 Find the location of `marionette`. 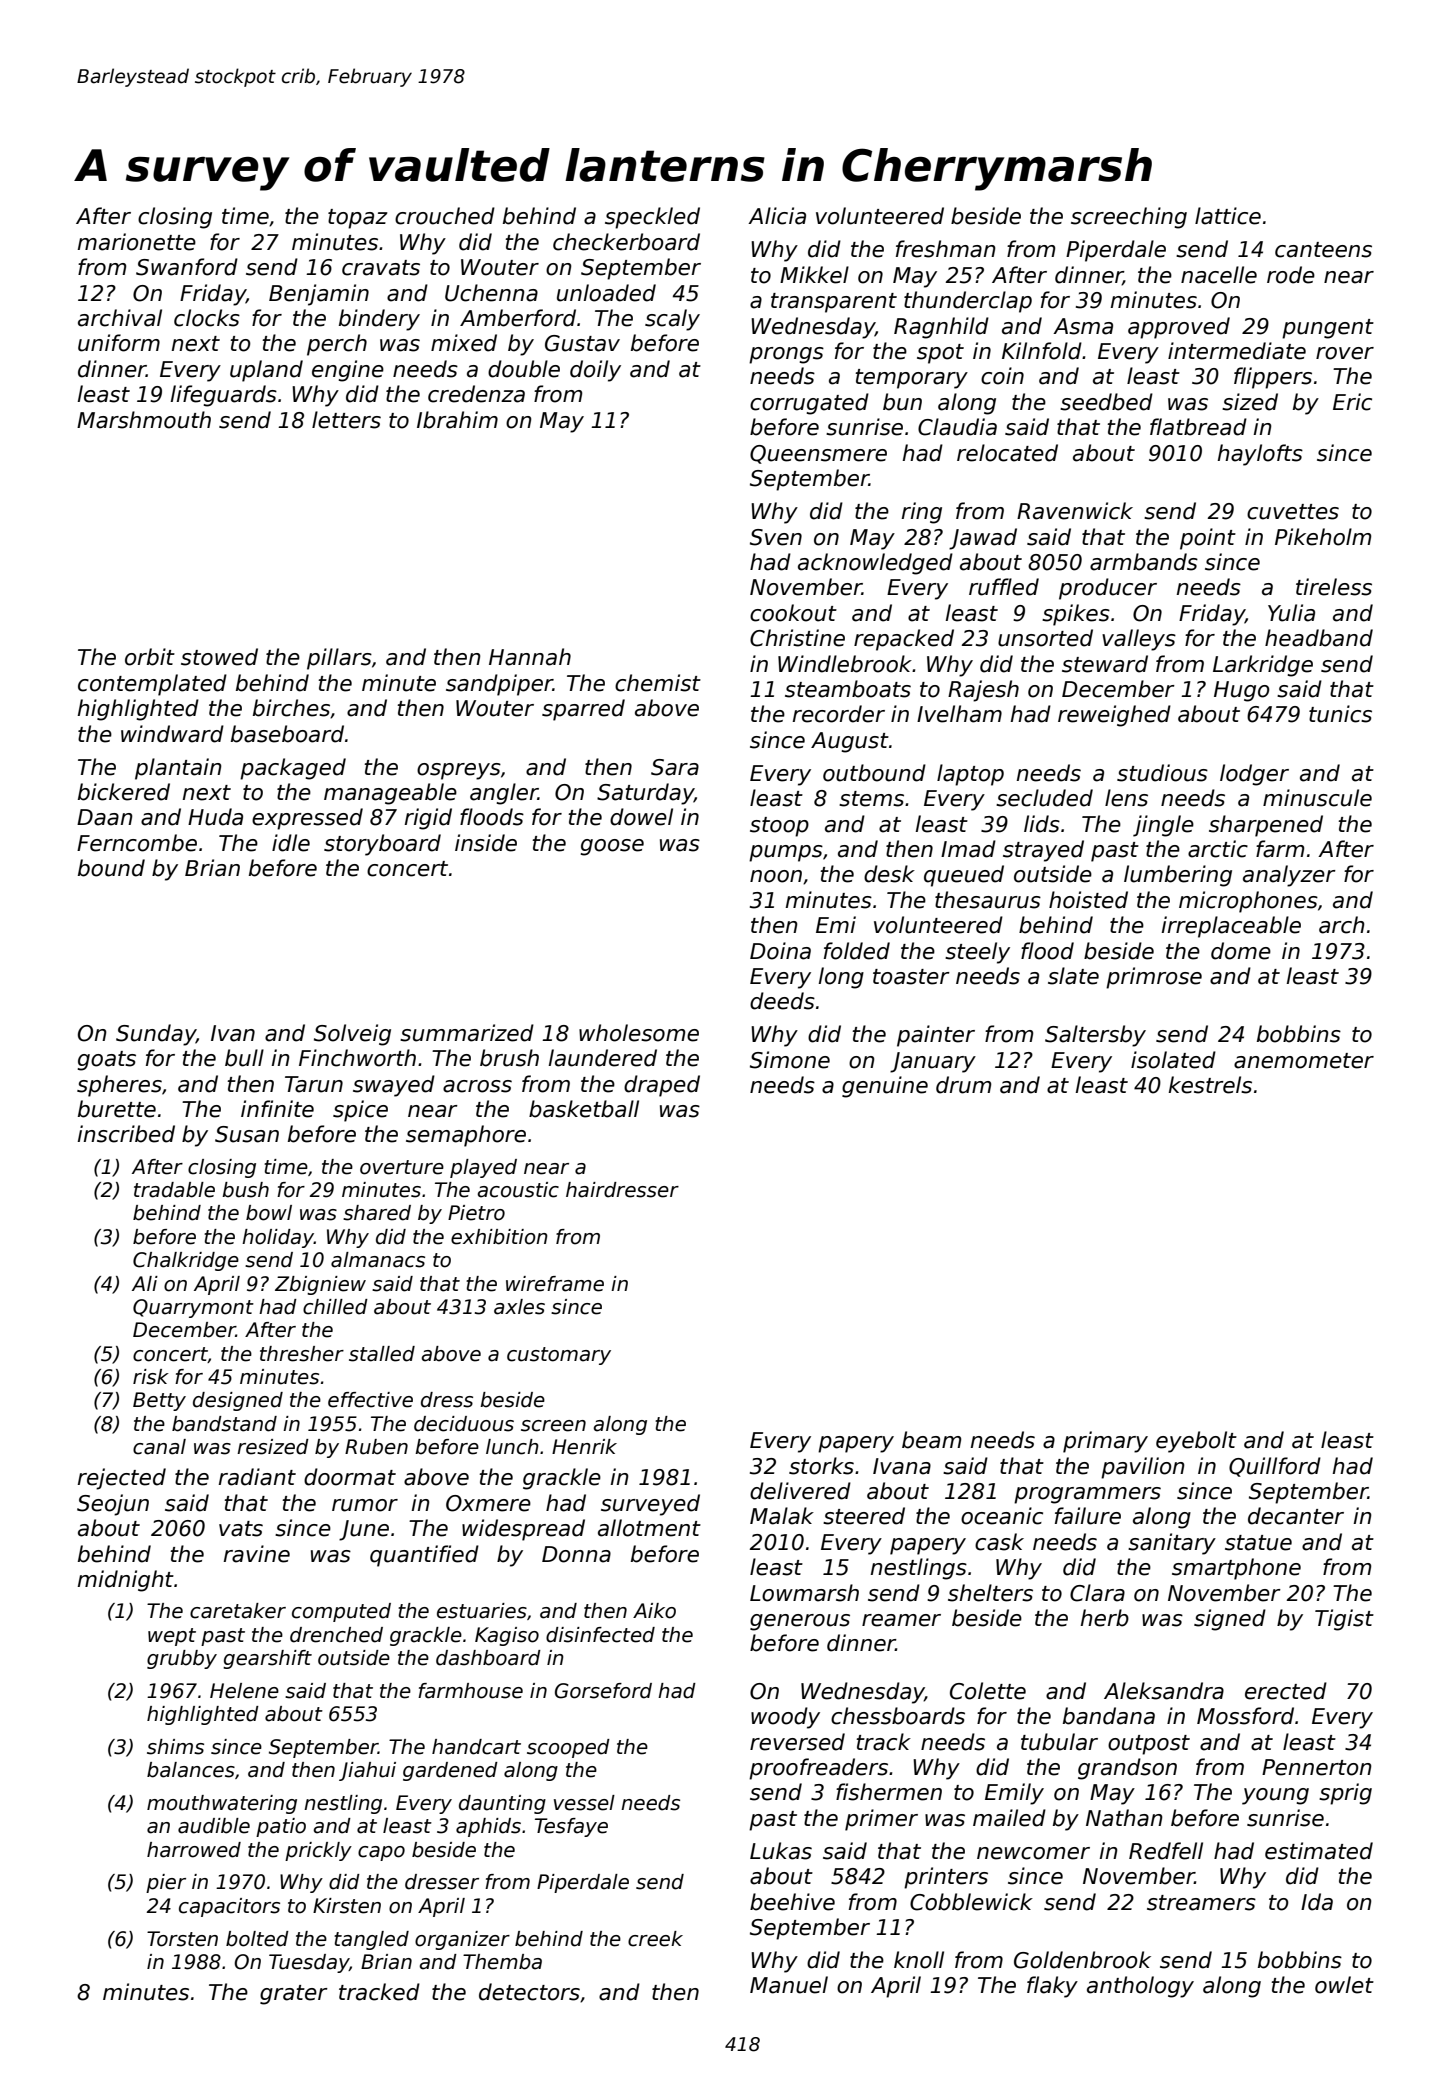

marionette is located at coordinates (137, 242).
